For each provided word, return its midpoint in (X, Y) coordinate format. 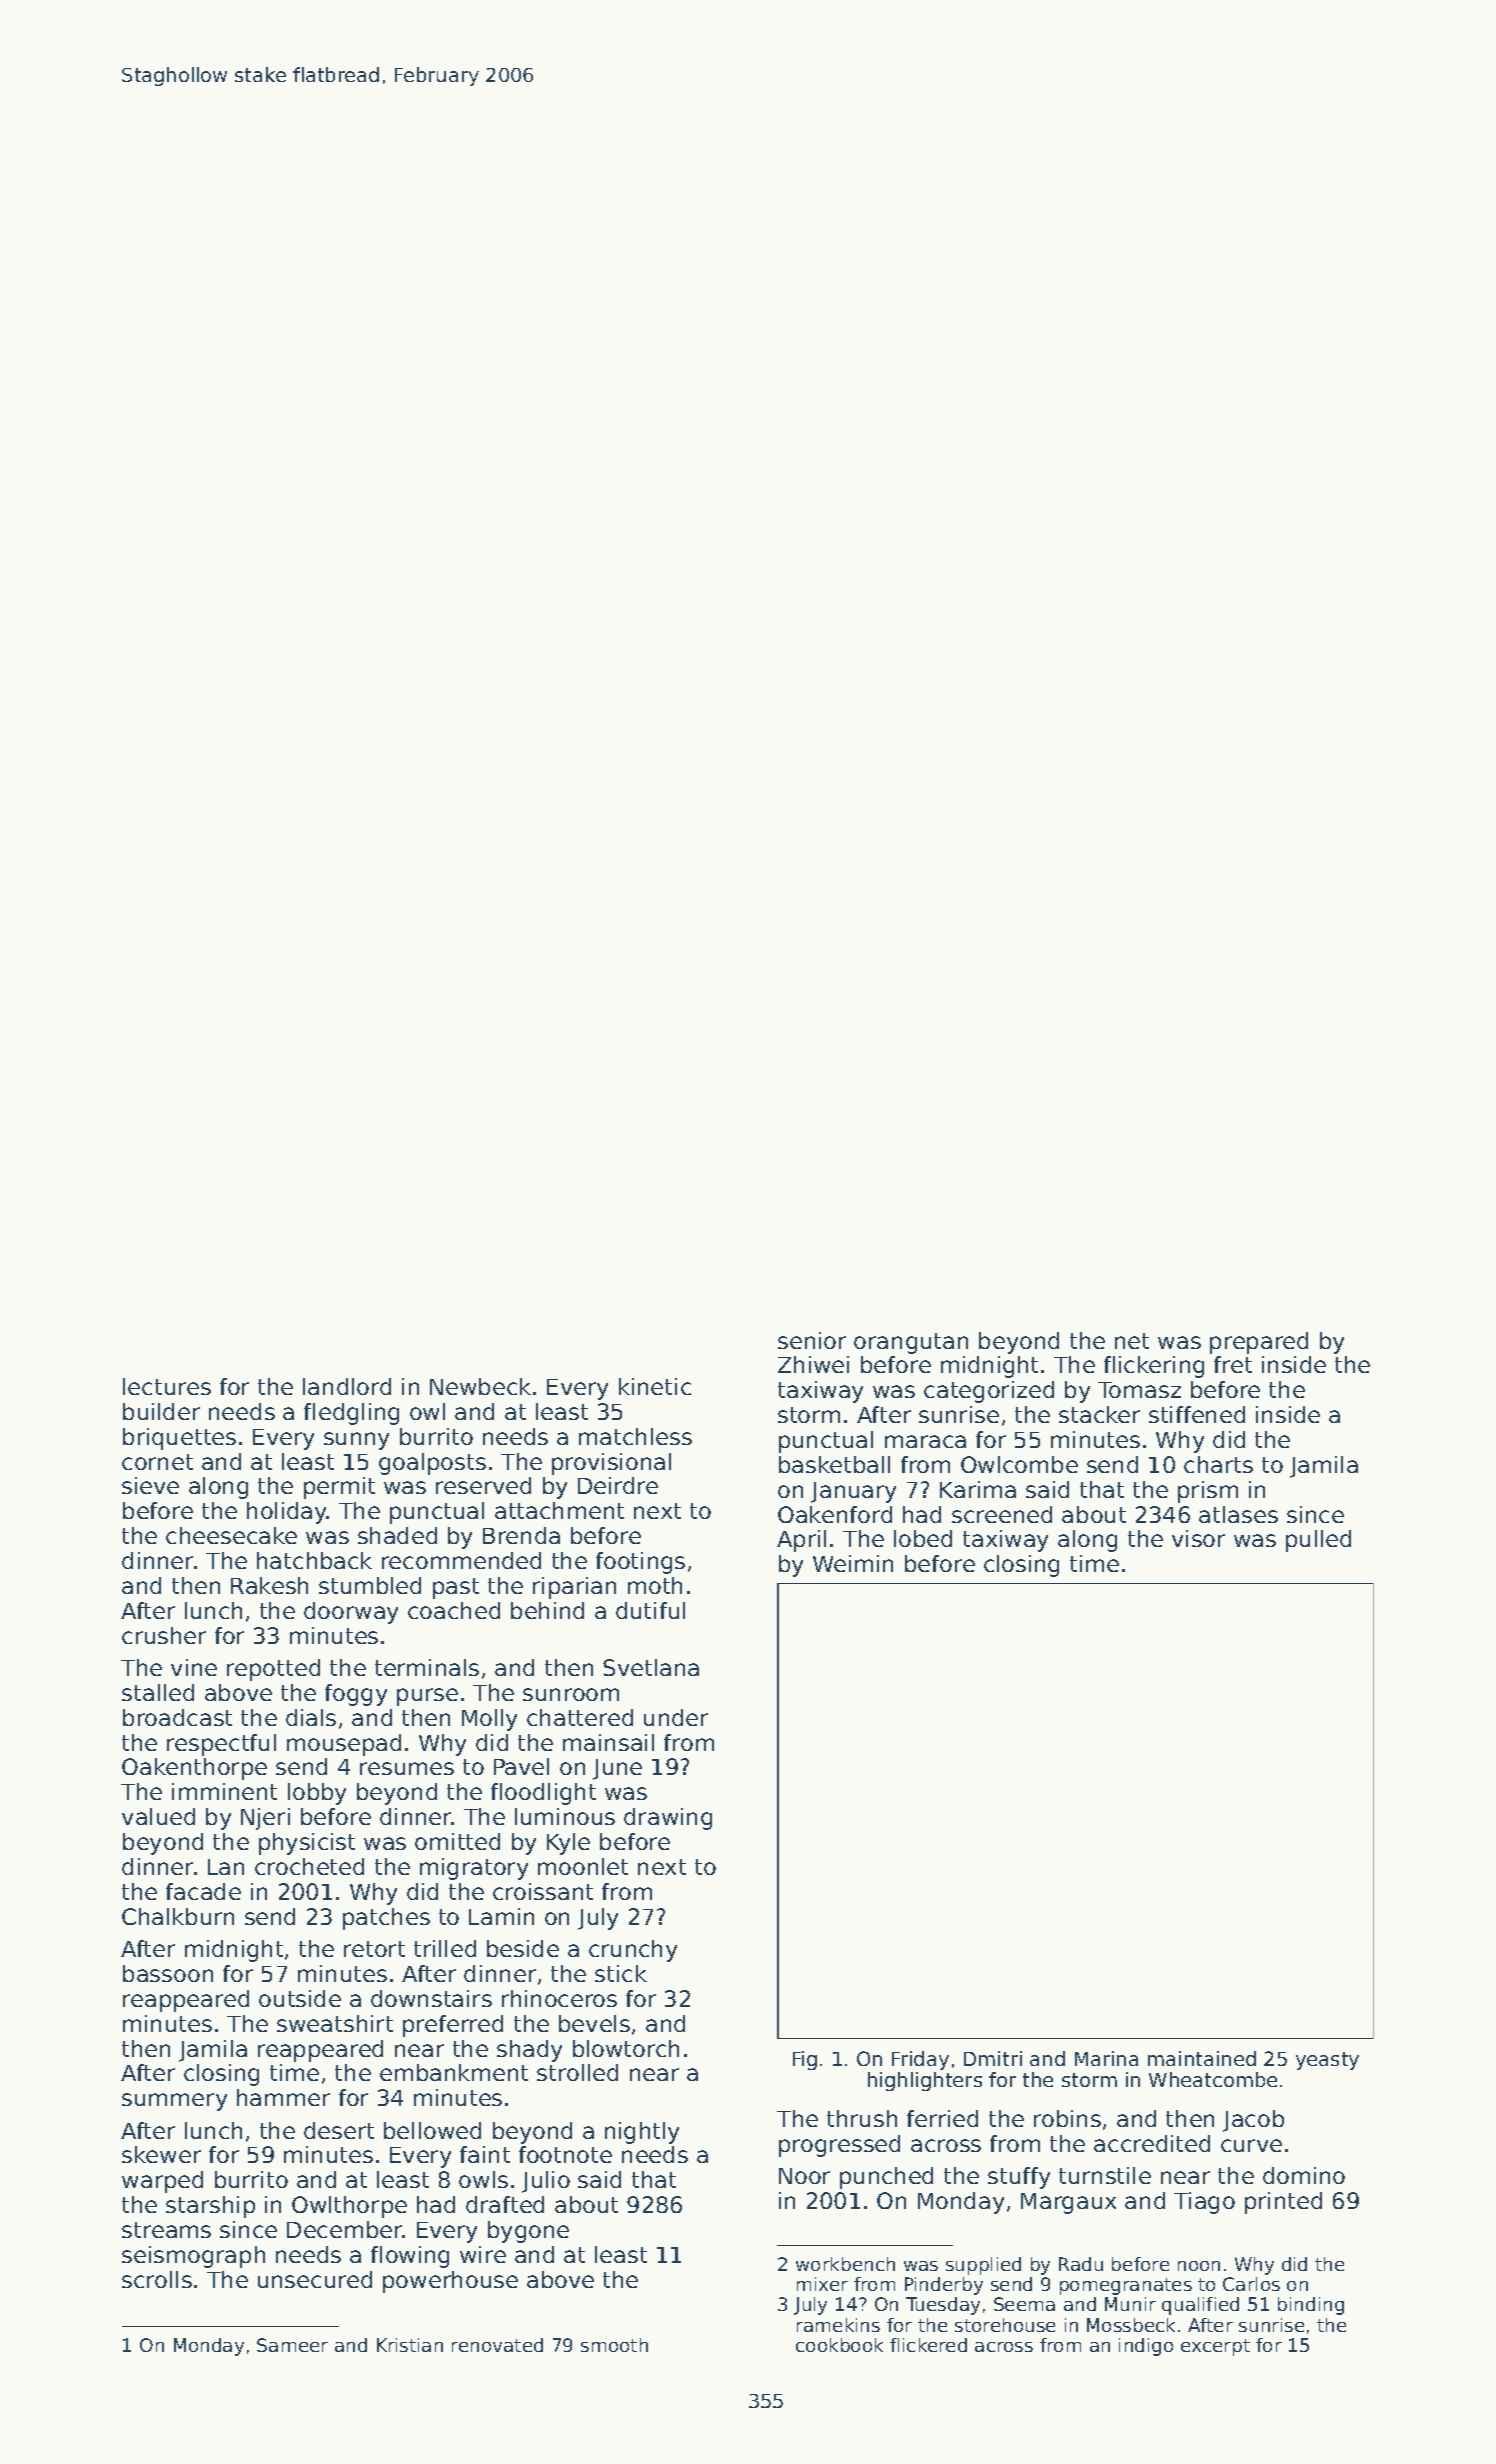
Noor (804, 2176)
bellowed (432, 2130)
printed (1283, 2203)
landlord (347, 1386)
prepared (1259, 1343)
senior (812, 1340)
